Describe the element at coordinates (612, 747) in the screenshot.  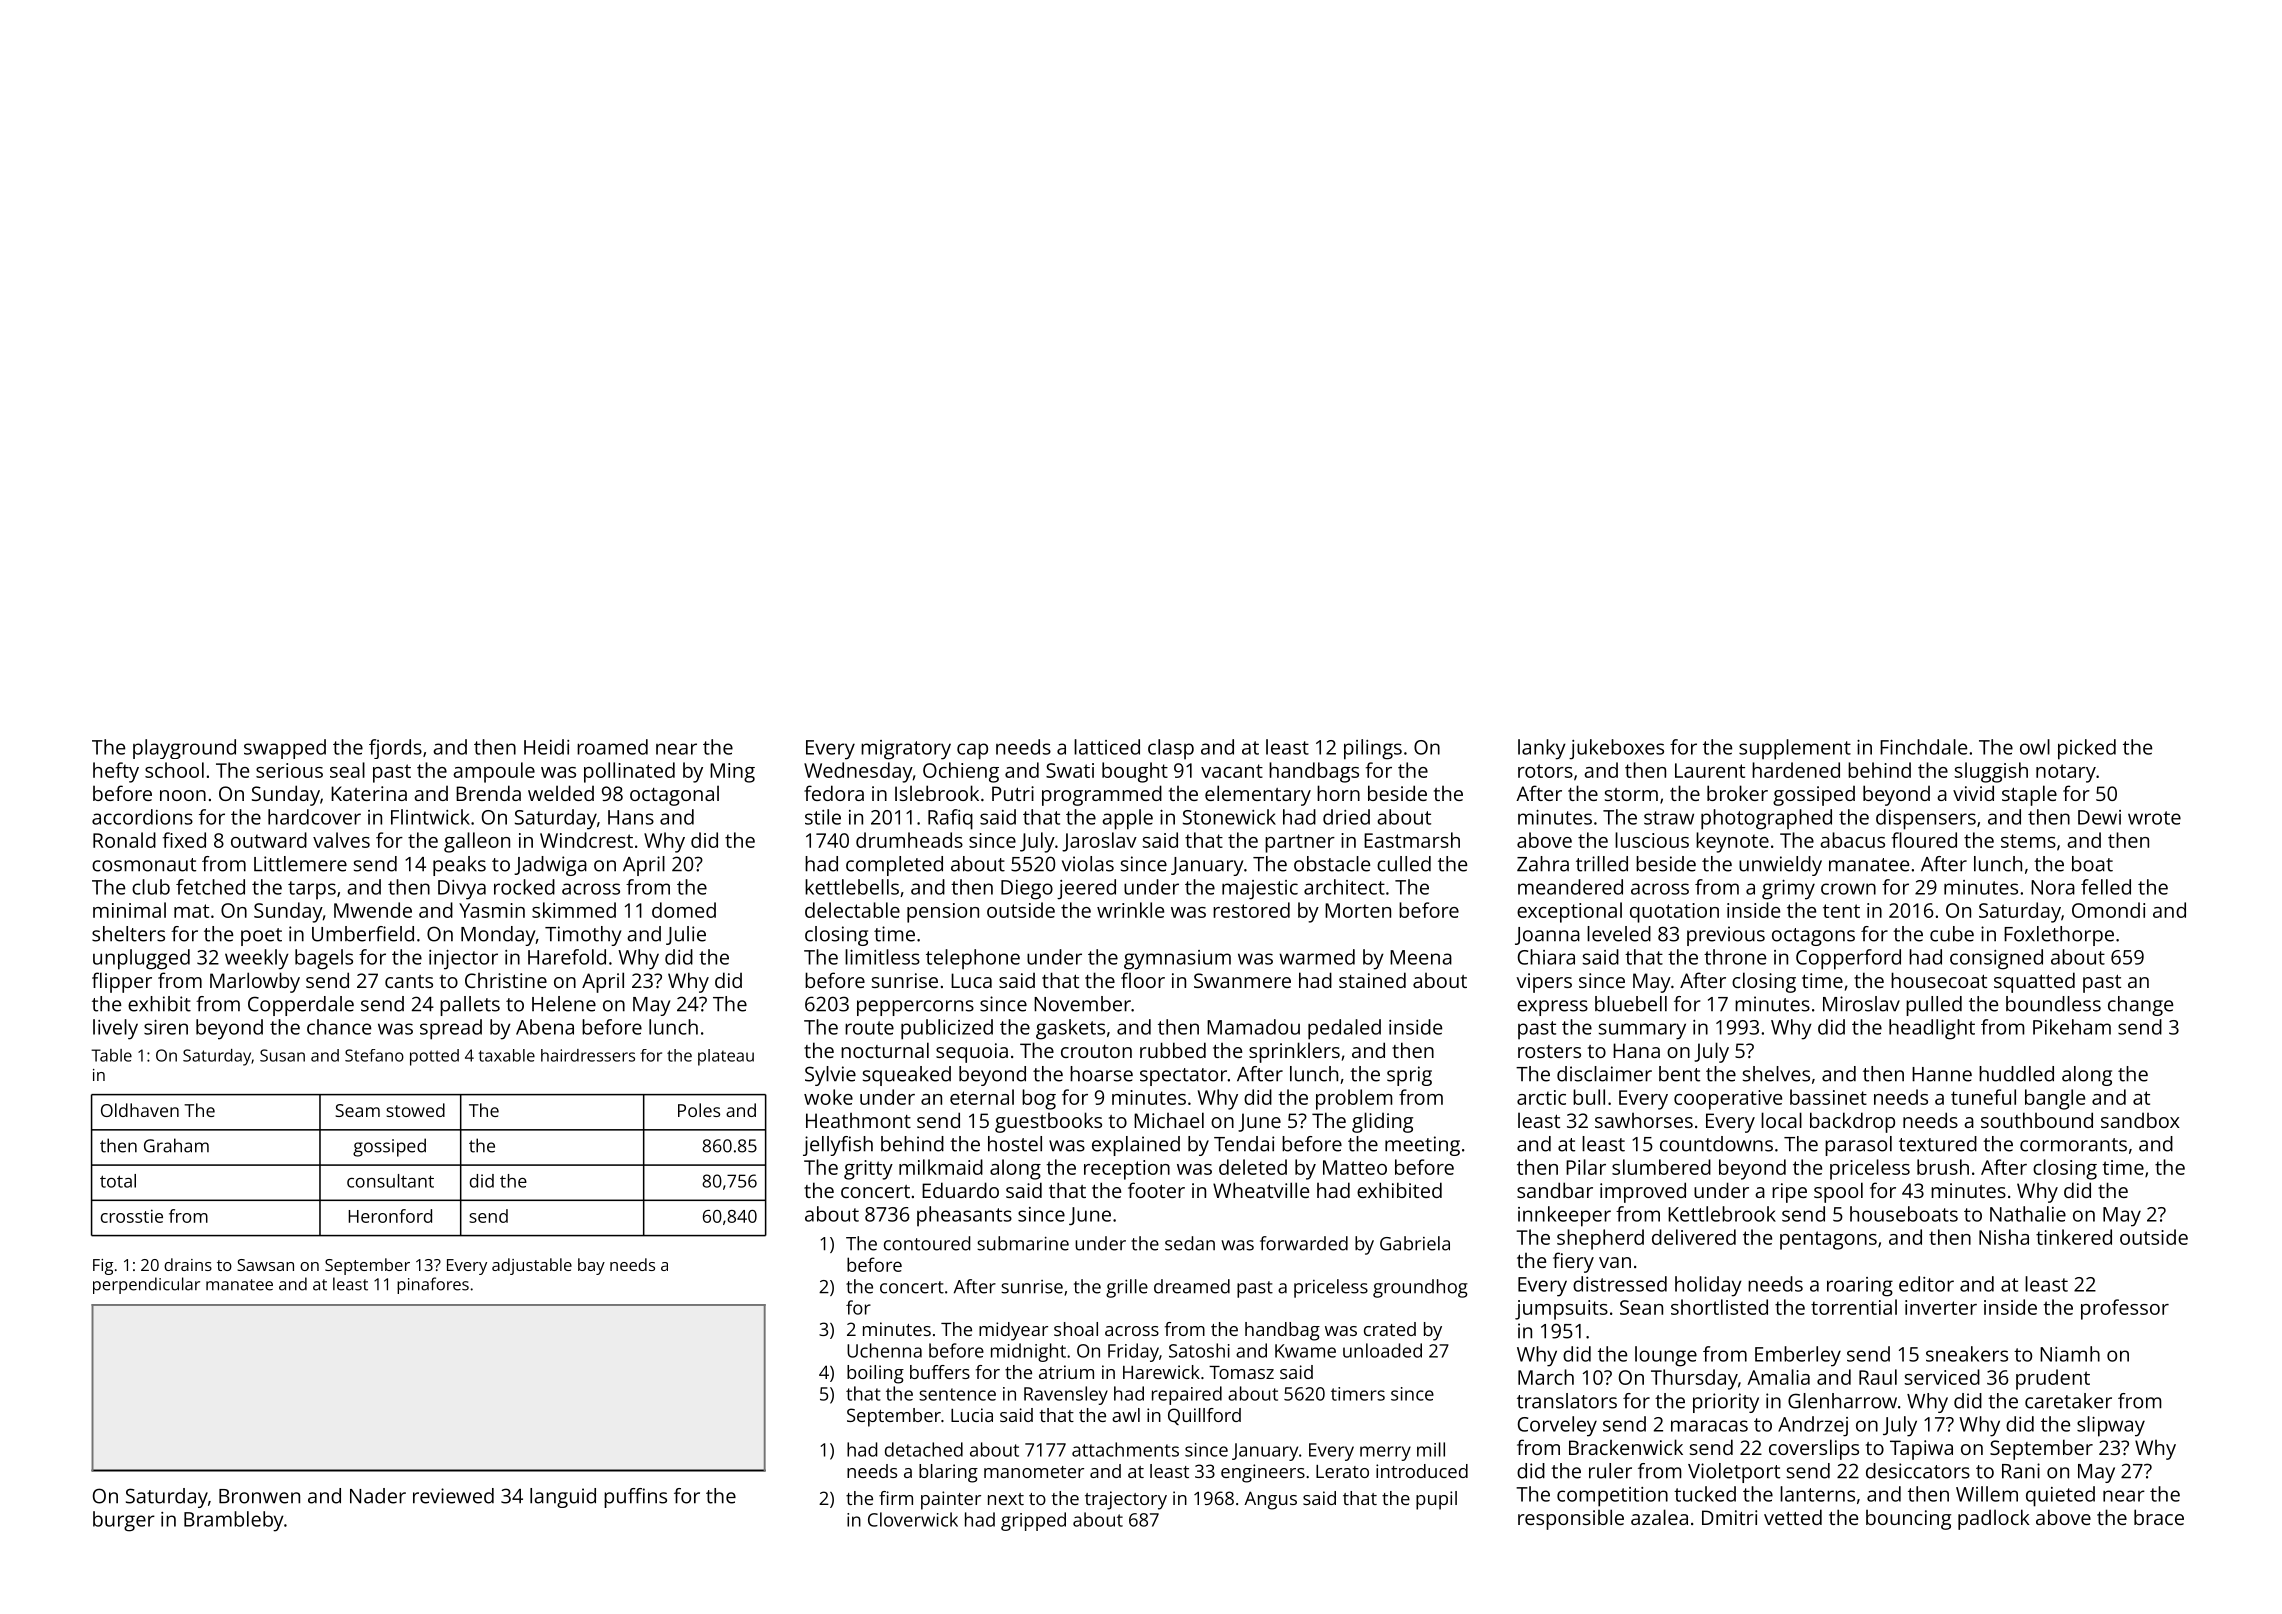
I see `roamed` at that location.
